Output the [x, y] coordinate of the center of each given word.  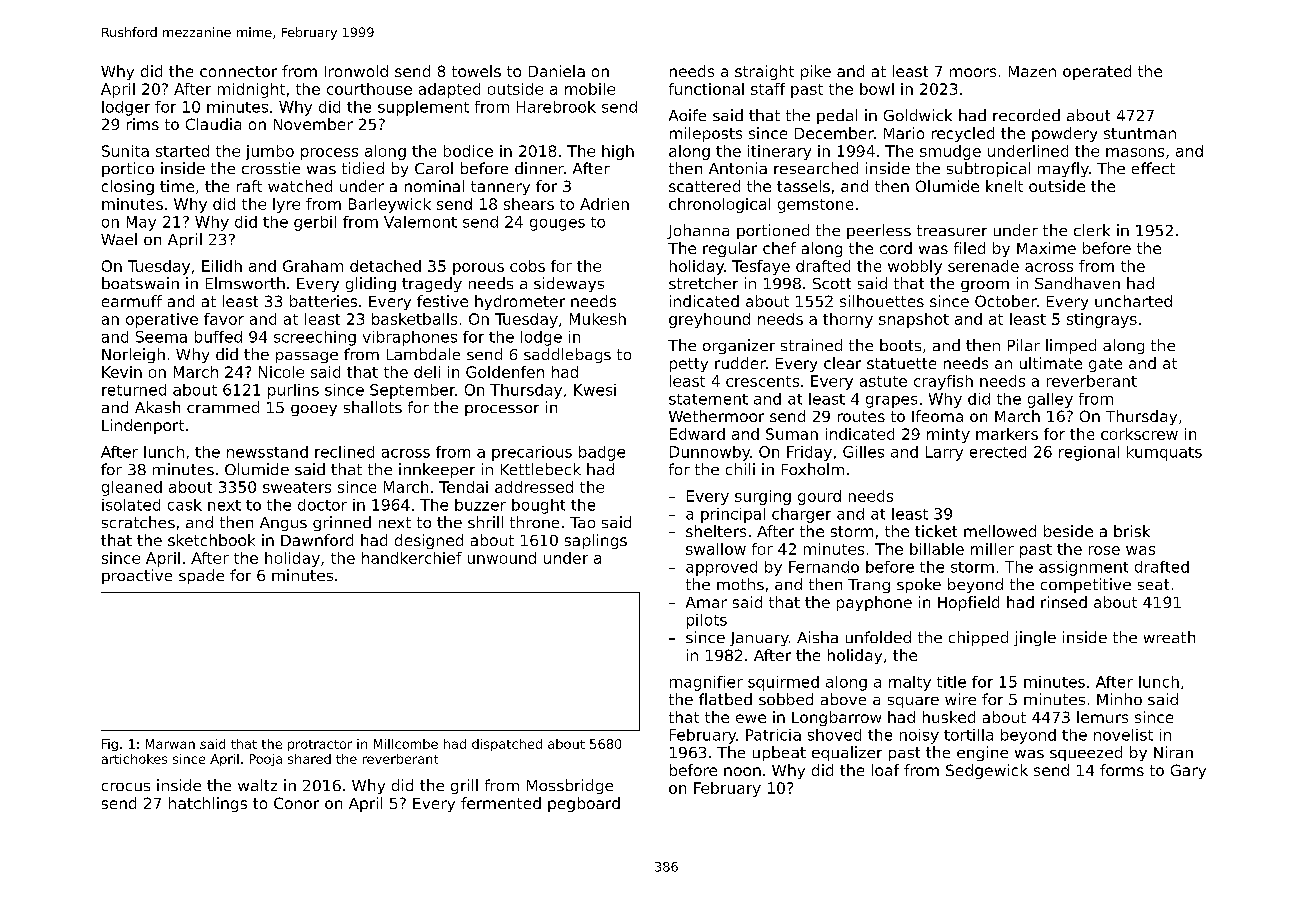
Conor [296, 803]
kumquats [1164, 453]
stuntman [1140, 133]
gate [1105, 365]
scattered [704, 186]
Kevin [122, 372]
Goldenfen [505, 372]
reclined [344, 452]
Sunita [125, 151]
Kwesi [595, 390]
